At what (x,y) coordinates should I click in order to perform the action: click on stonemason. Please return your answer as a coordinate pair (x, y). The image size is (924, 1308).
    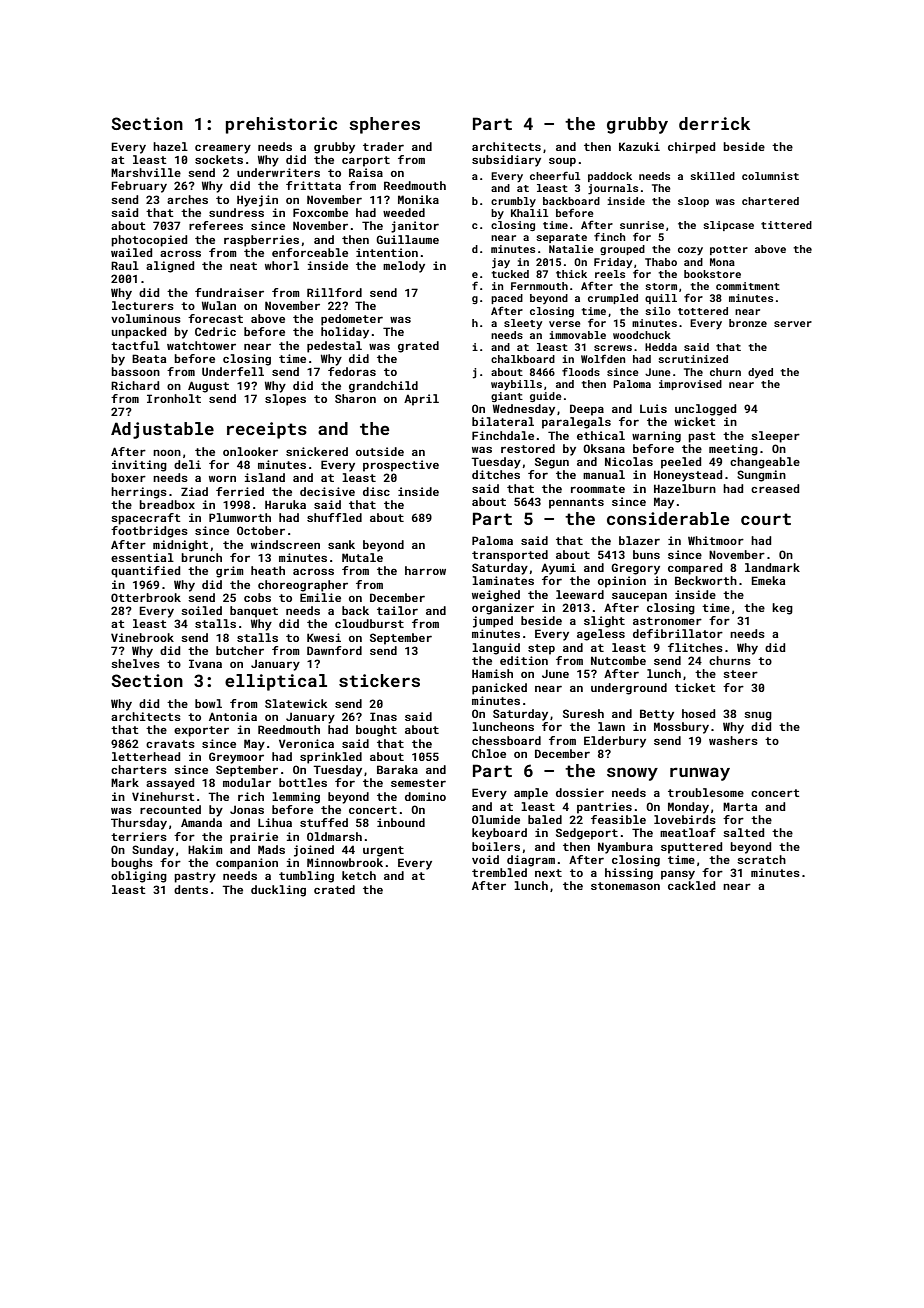
    Looking at the image, I should click on (625, 886).
